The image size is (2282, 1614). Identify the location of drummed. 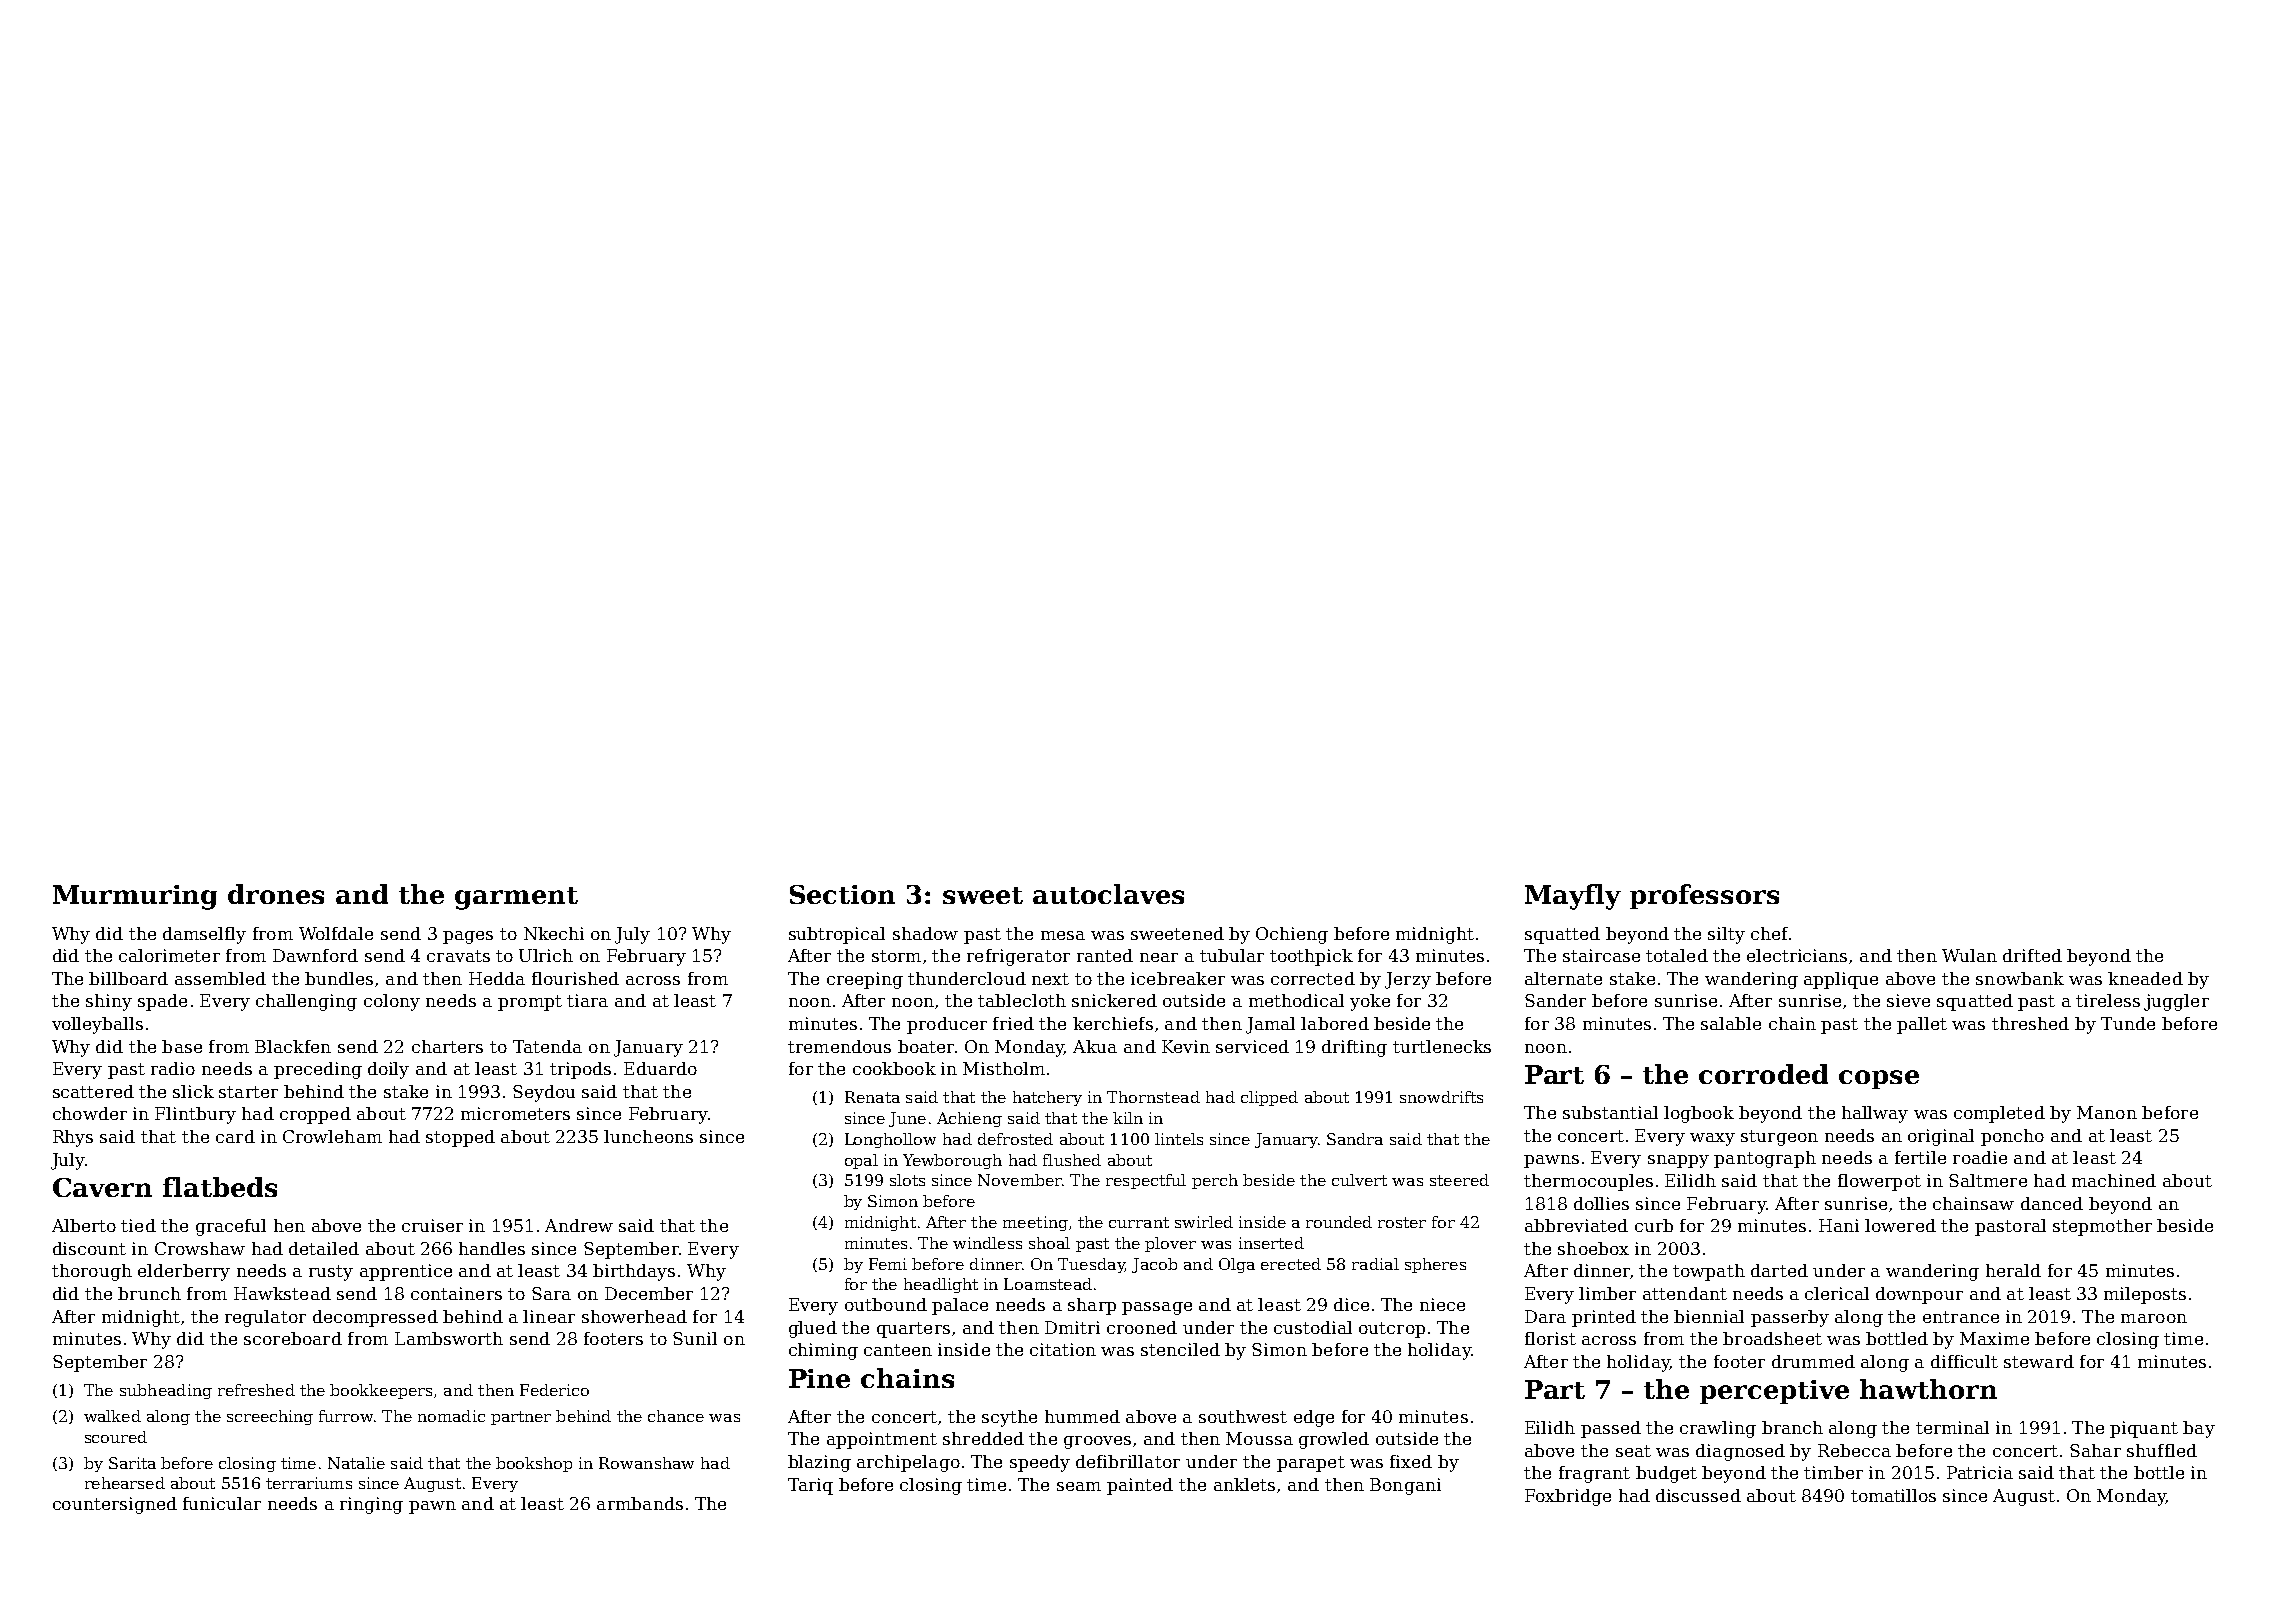
(1813, 1361).
